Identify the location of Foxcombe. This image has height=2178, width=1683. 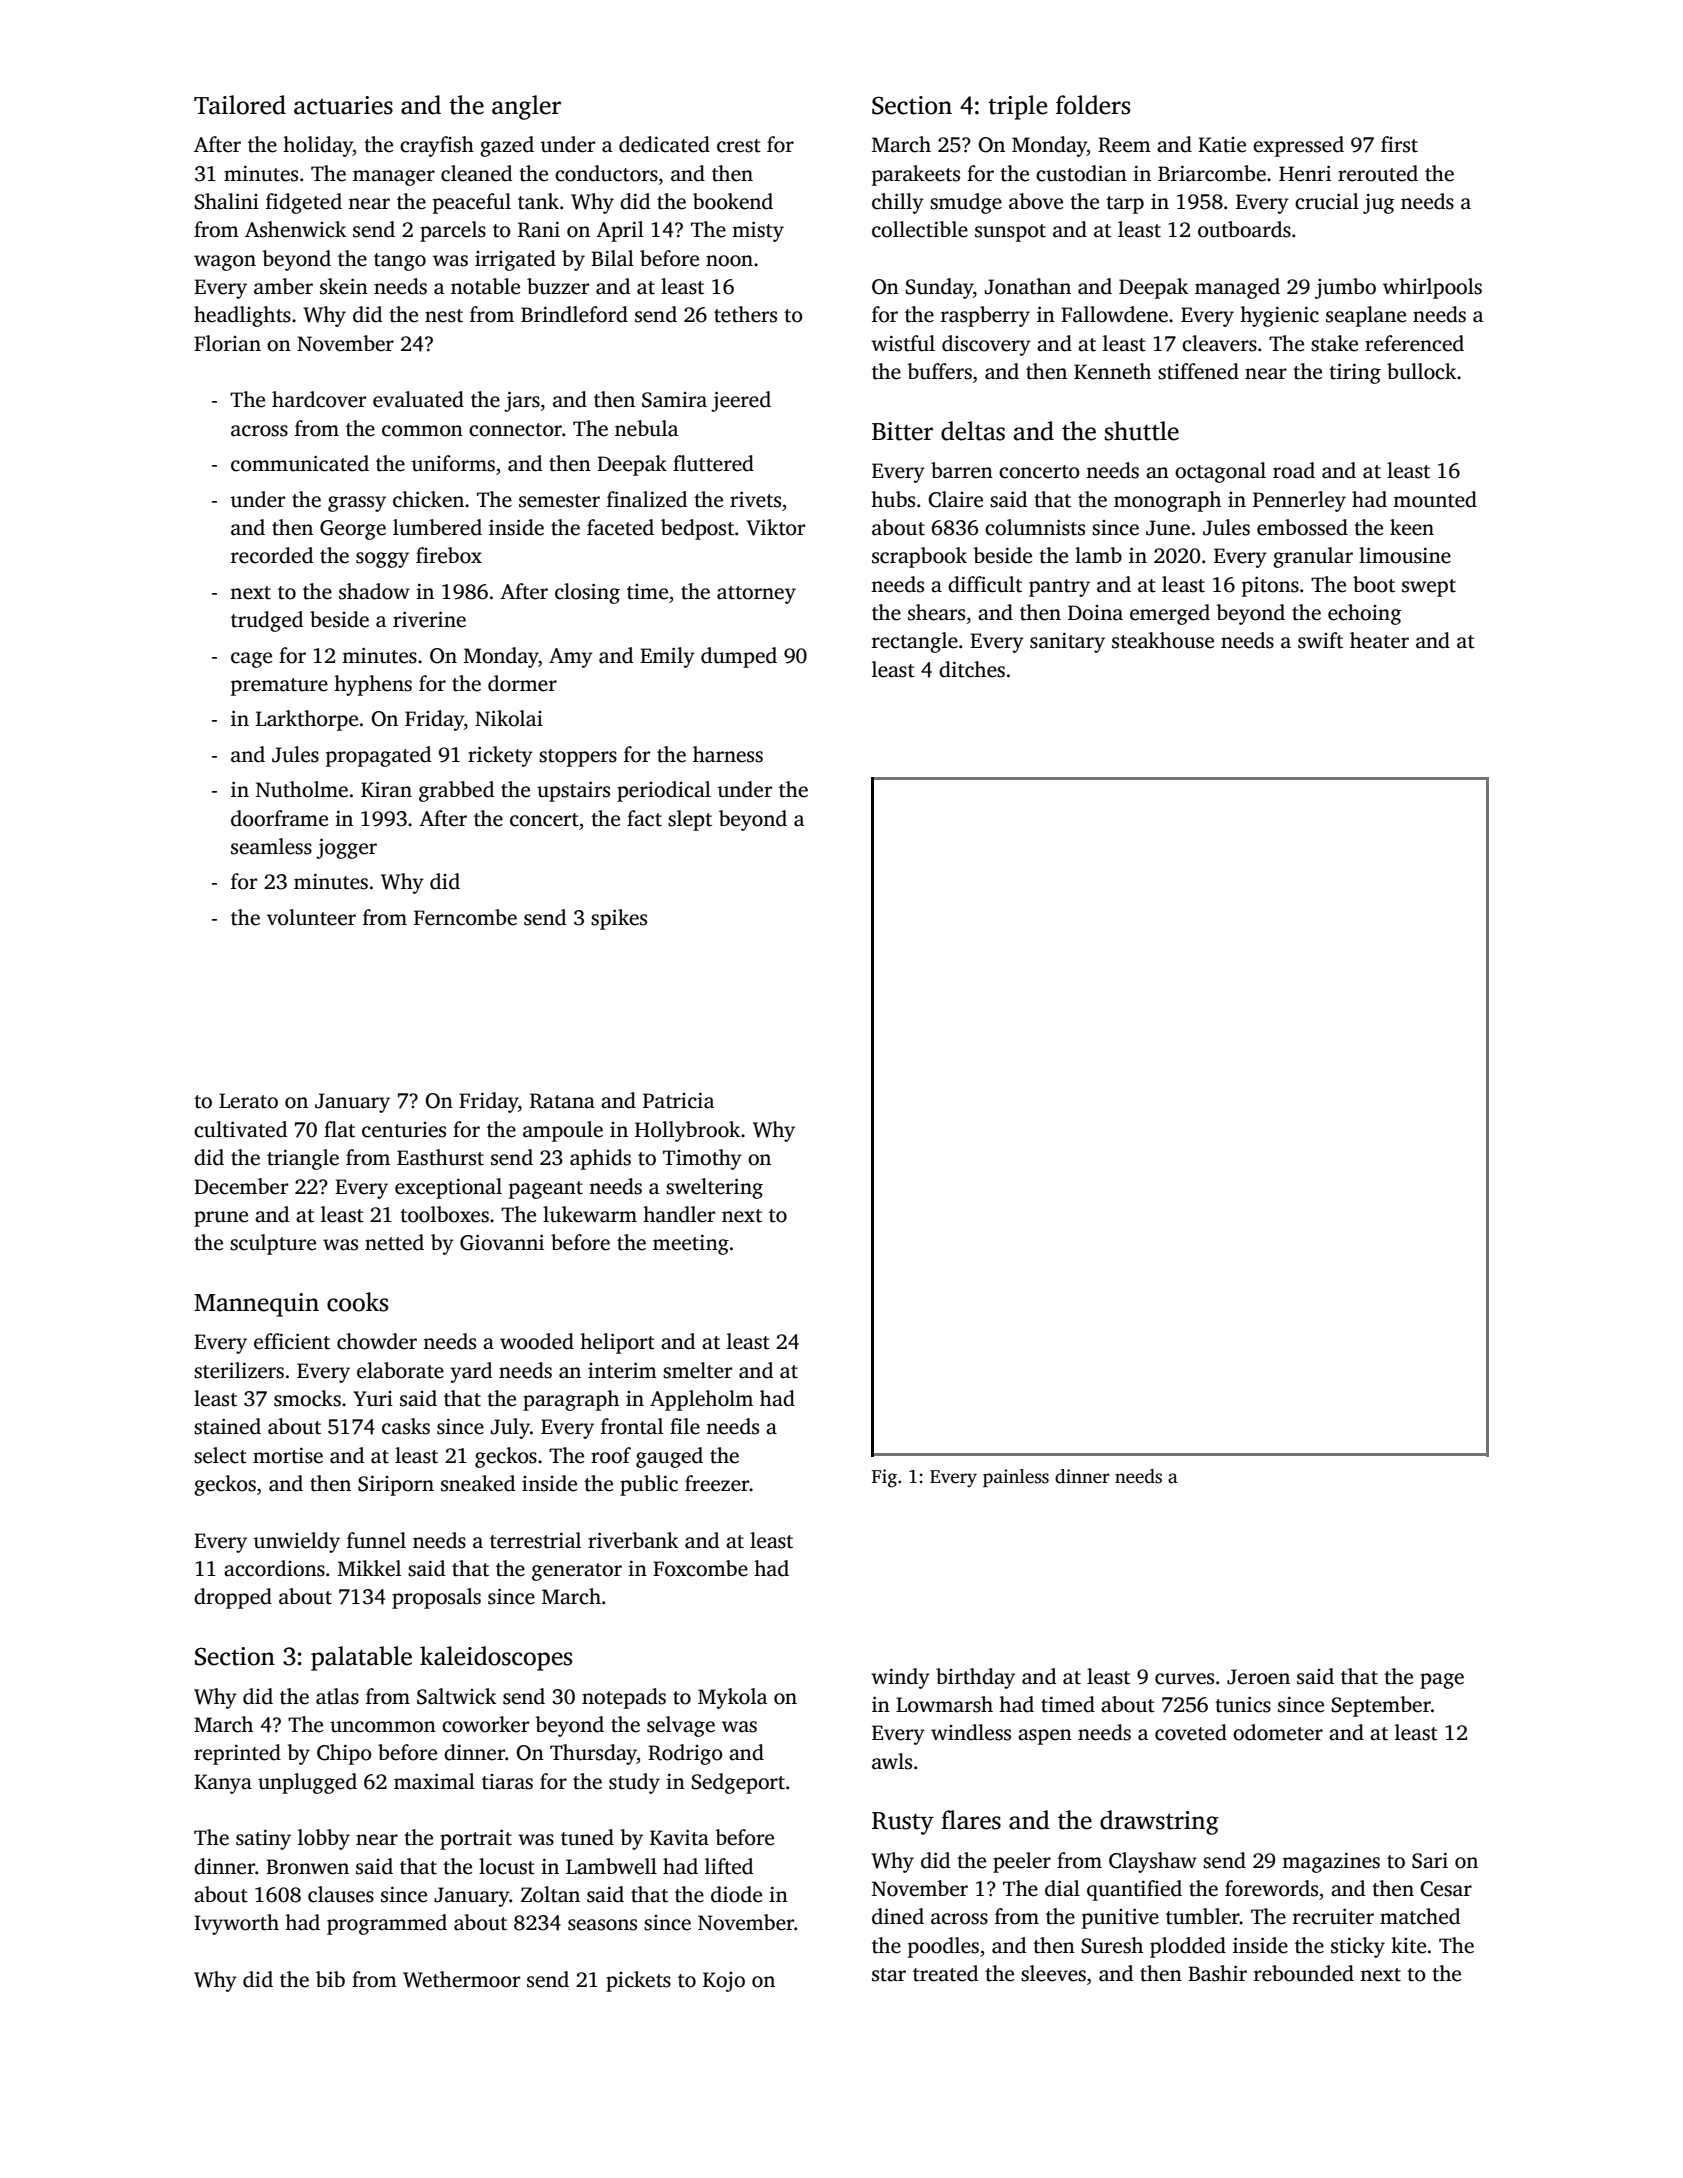
(700, 1568).
